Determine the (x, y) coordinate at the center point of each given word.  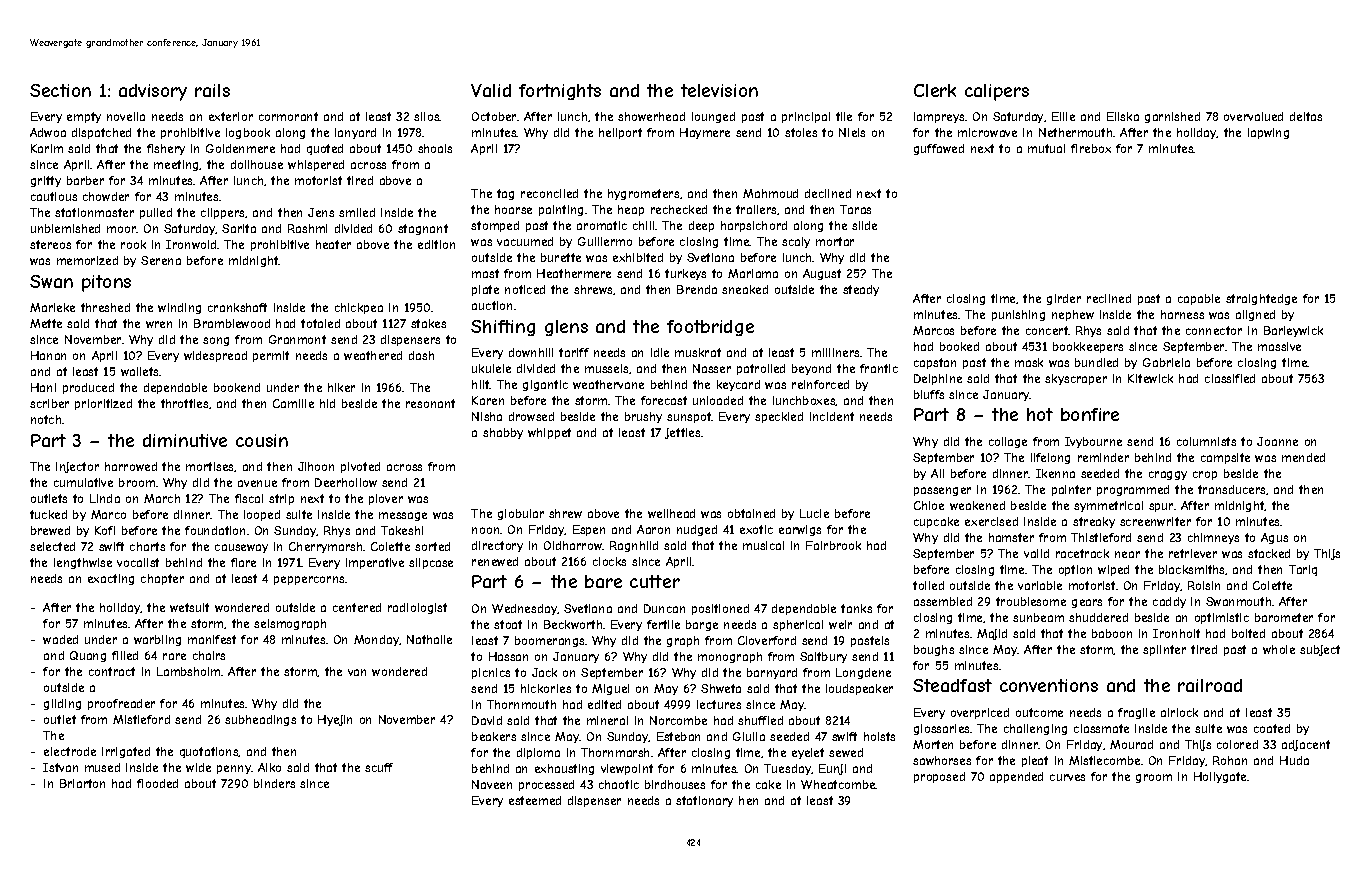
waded (60, 639)
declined (828, 193)
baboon (1112, 633)
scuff (379, 767)
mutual (1046, 148)
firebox (1091, 148)
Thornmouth (521, 704)
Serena (161, 260)
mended (1303, 457)
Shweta (721, 688)
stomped (495, 226)
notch (46, 419)
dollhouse (257, 164)
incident (832, 416)
